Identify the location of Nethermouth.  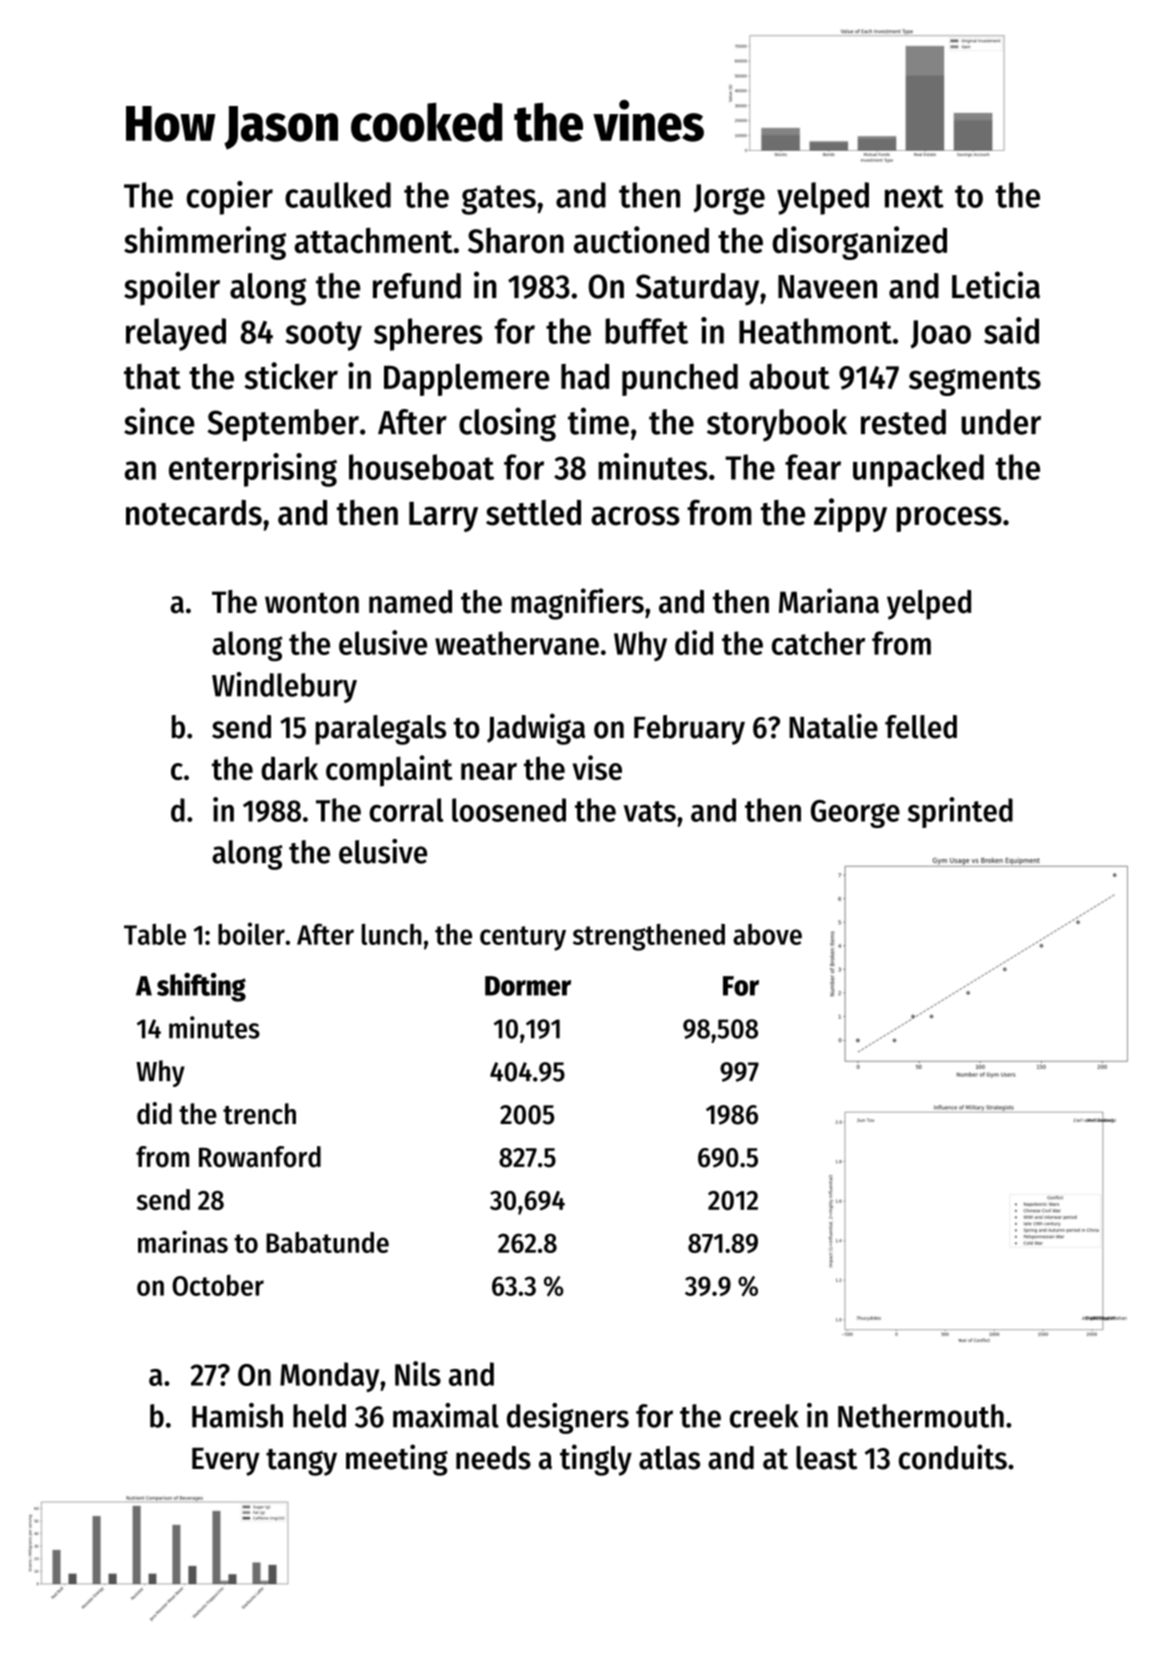
(921, 1416).
